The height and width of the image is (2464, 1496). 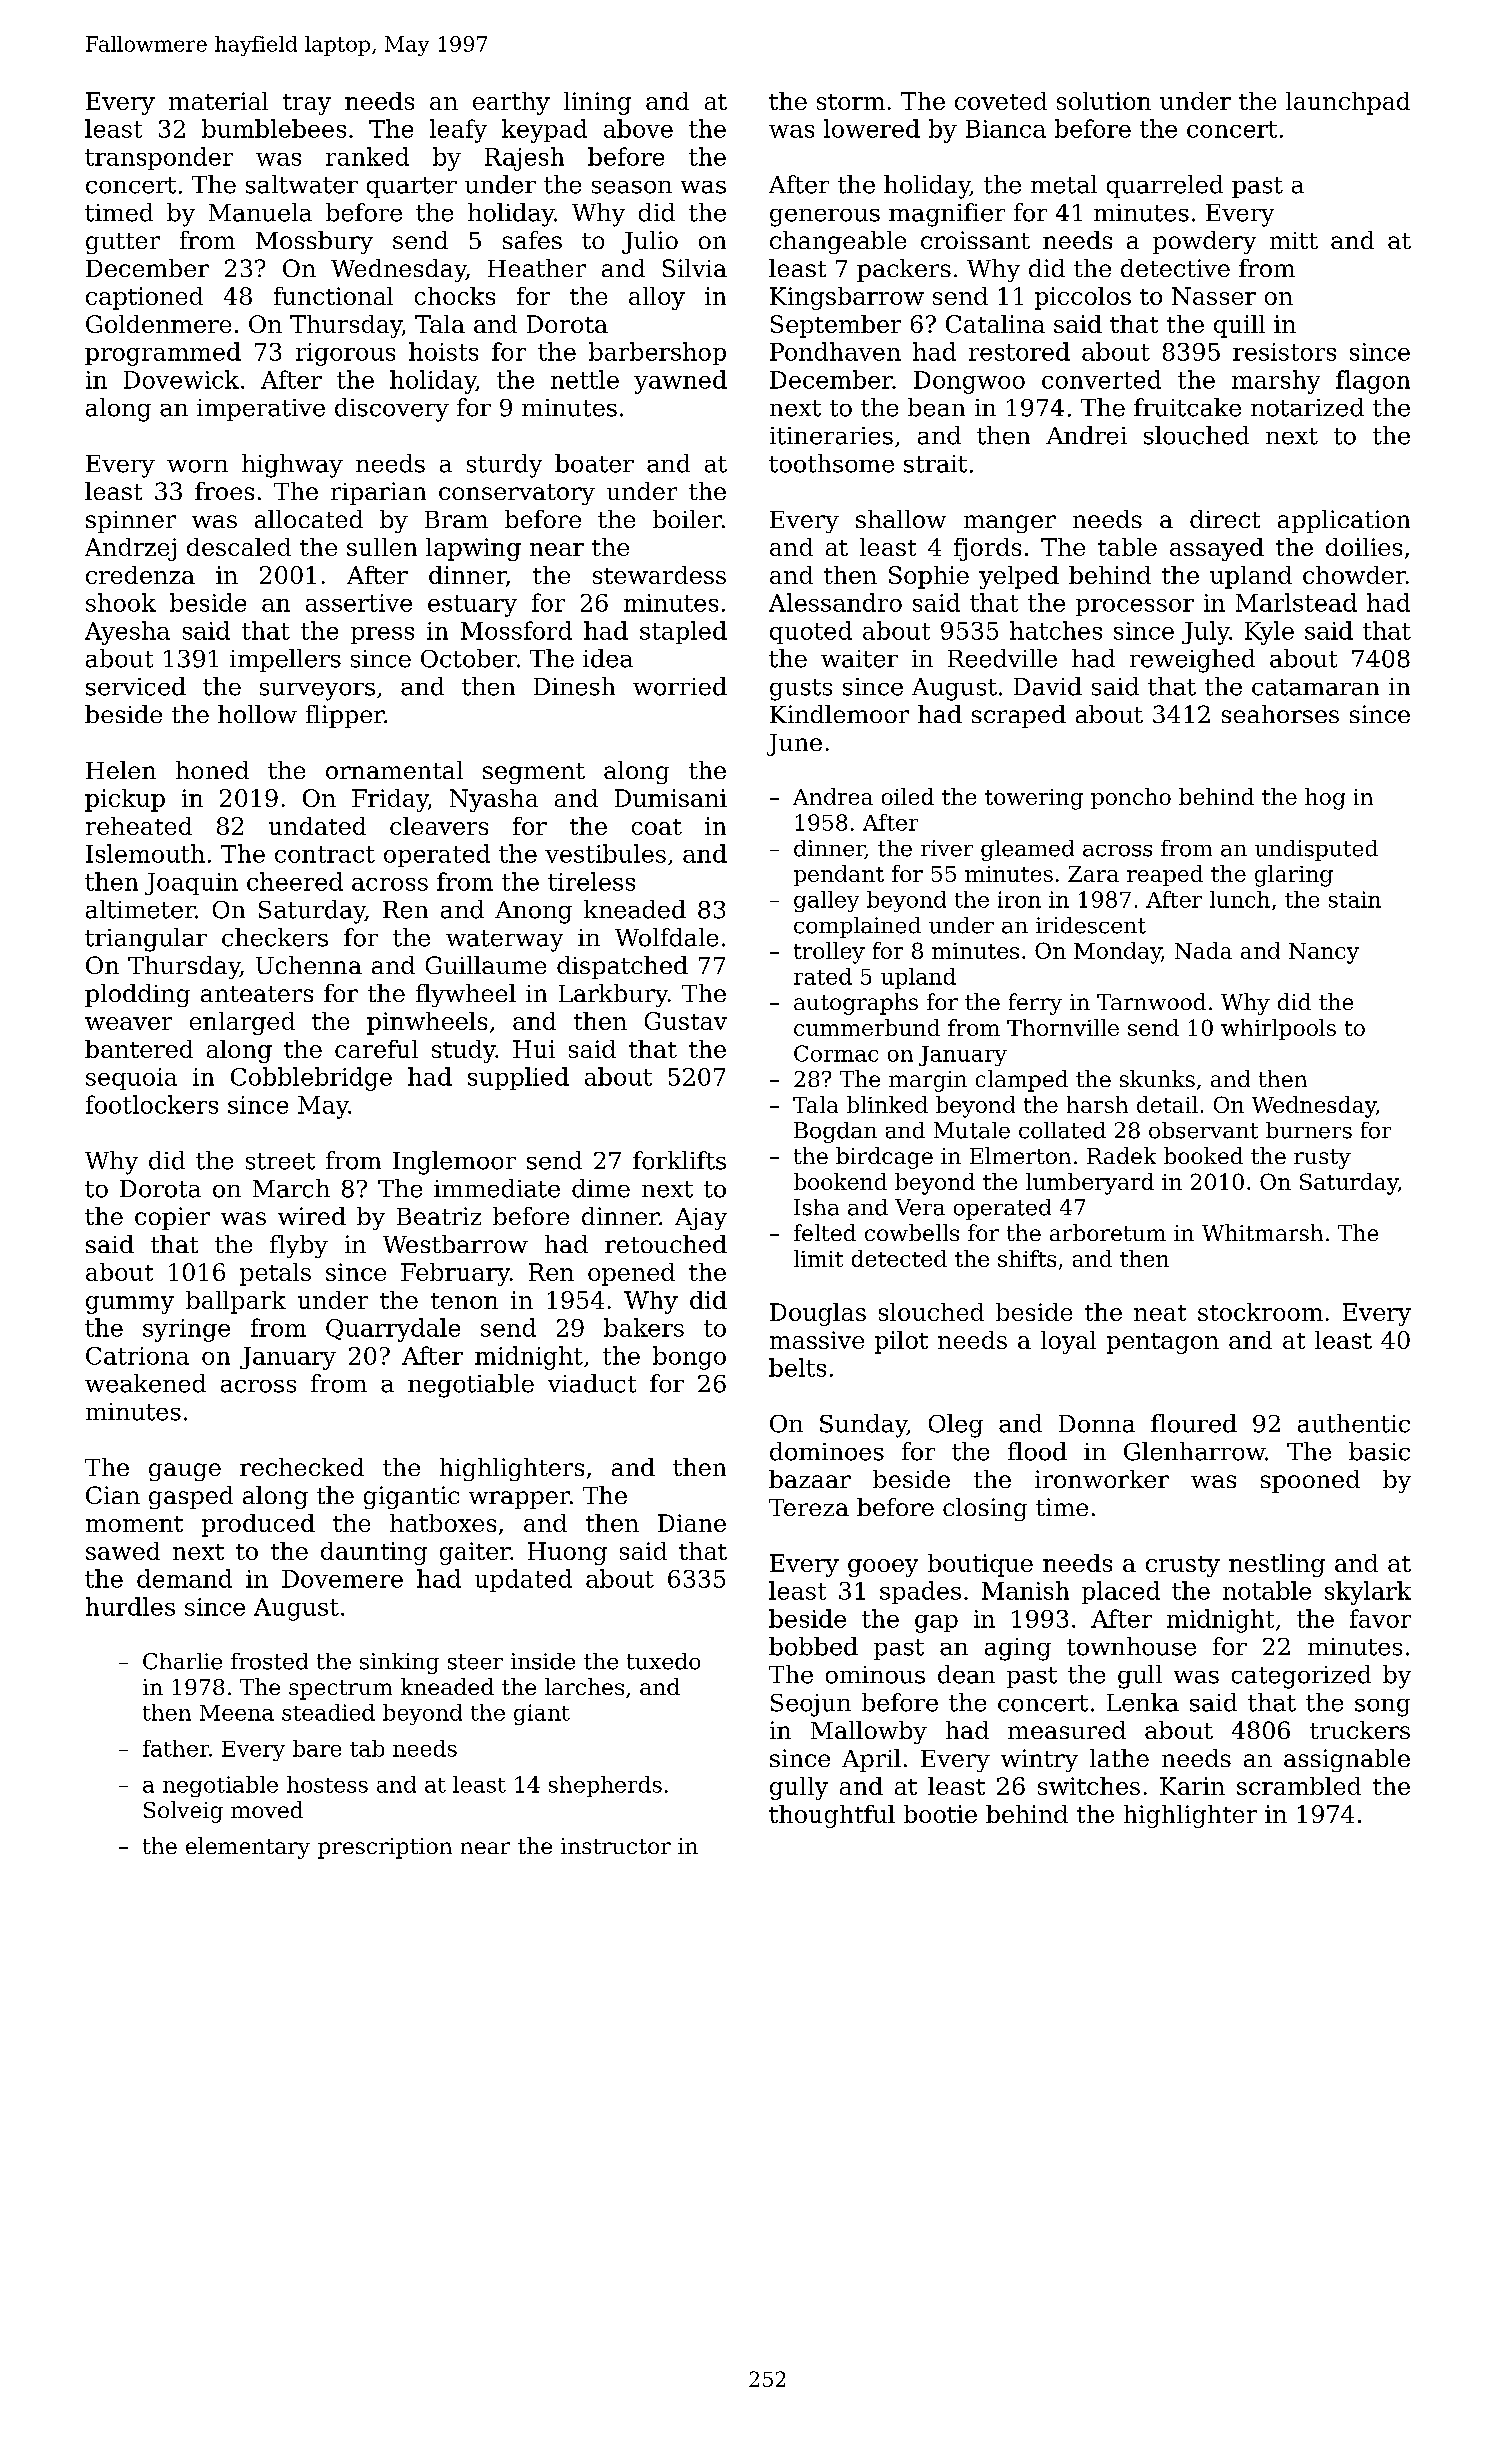 I want to click on aging, so click(x=1018, y=1649).
